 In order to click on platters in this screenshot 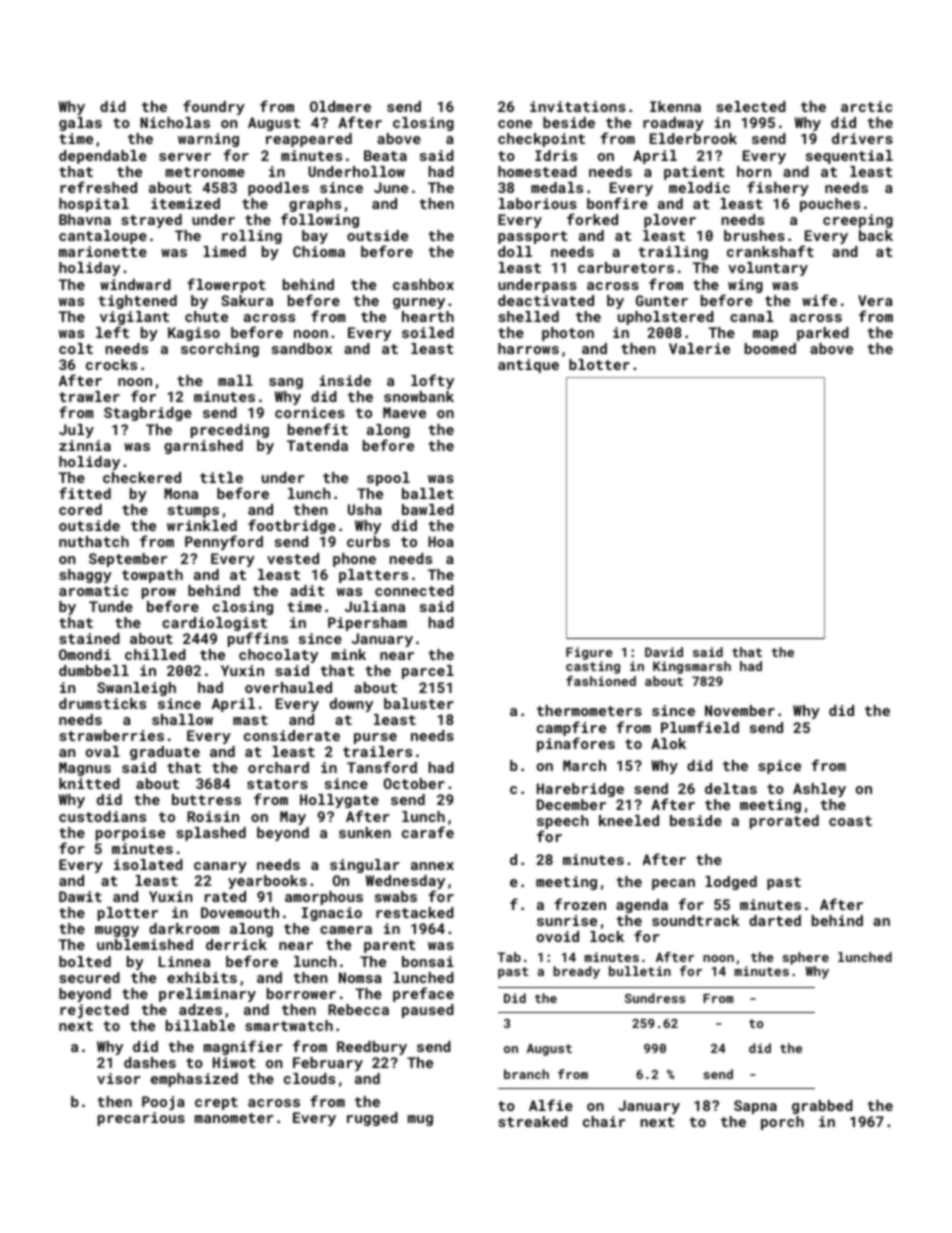, I will do `click(373, 576)`.
